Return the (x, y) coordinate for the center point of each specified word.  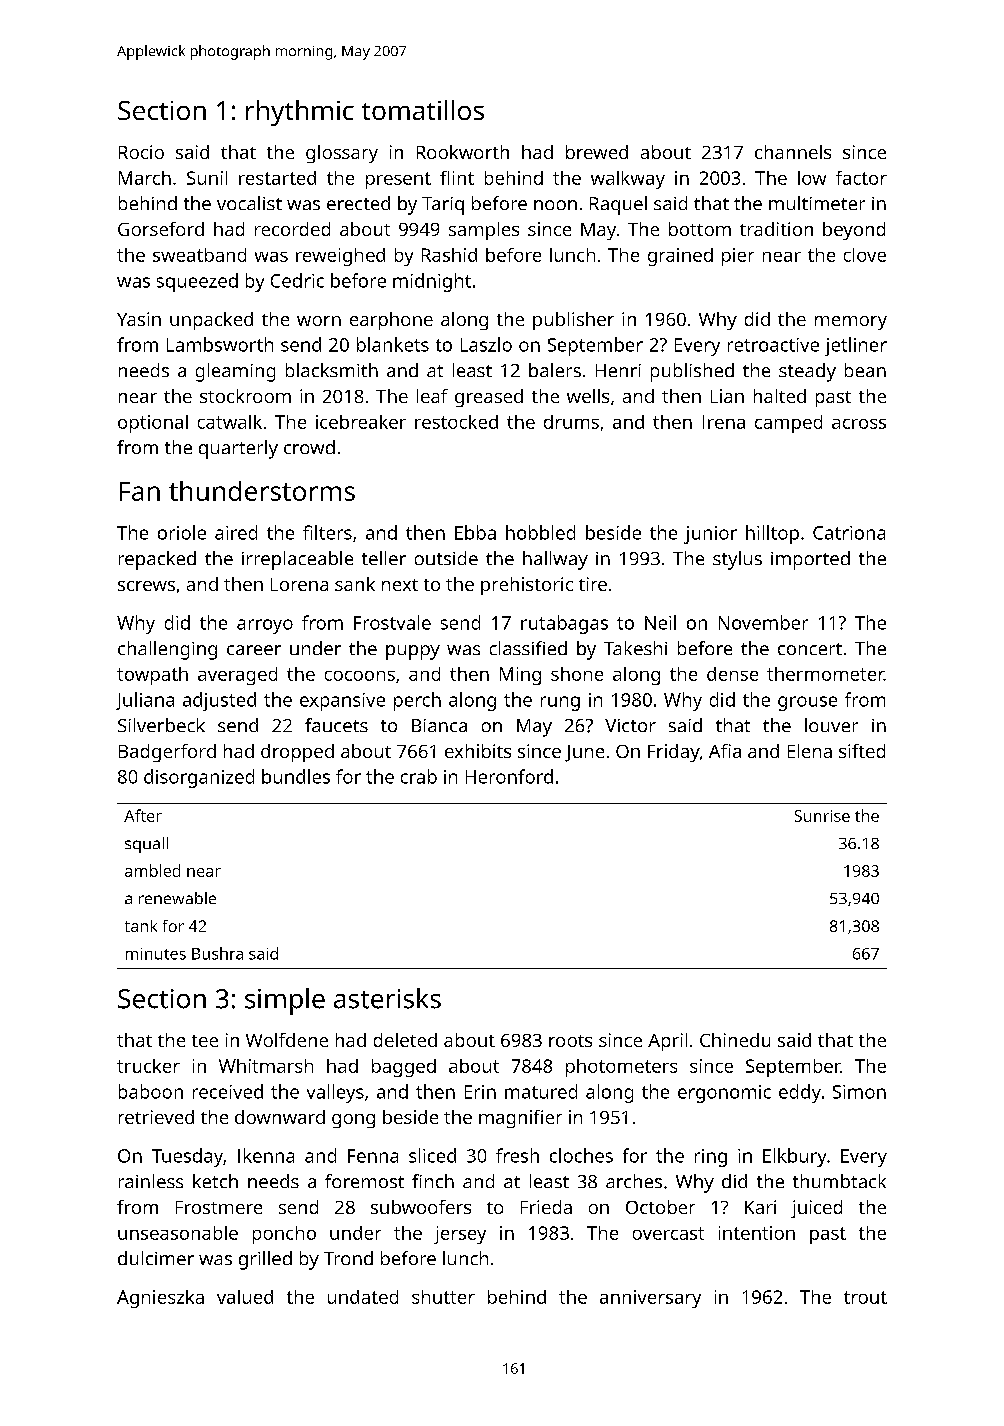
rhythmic (300, 113)
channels (793, 152)
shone (577, 674)
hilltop (772, 534)
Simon (859, 1092)
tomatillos (423, 110)
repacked (157, 560)
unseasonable (178, 1233)
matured (541, 1091)
